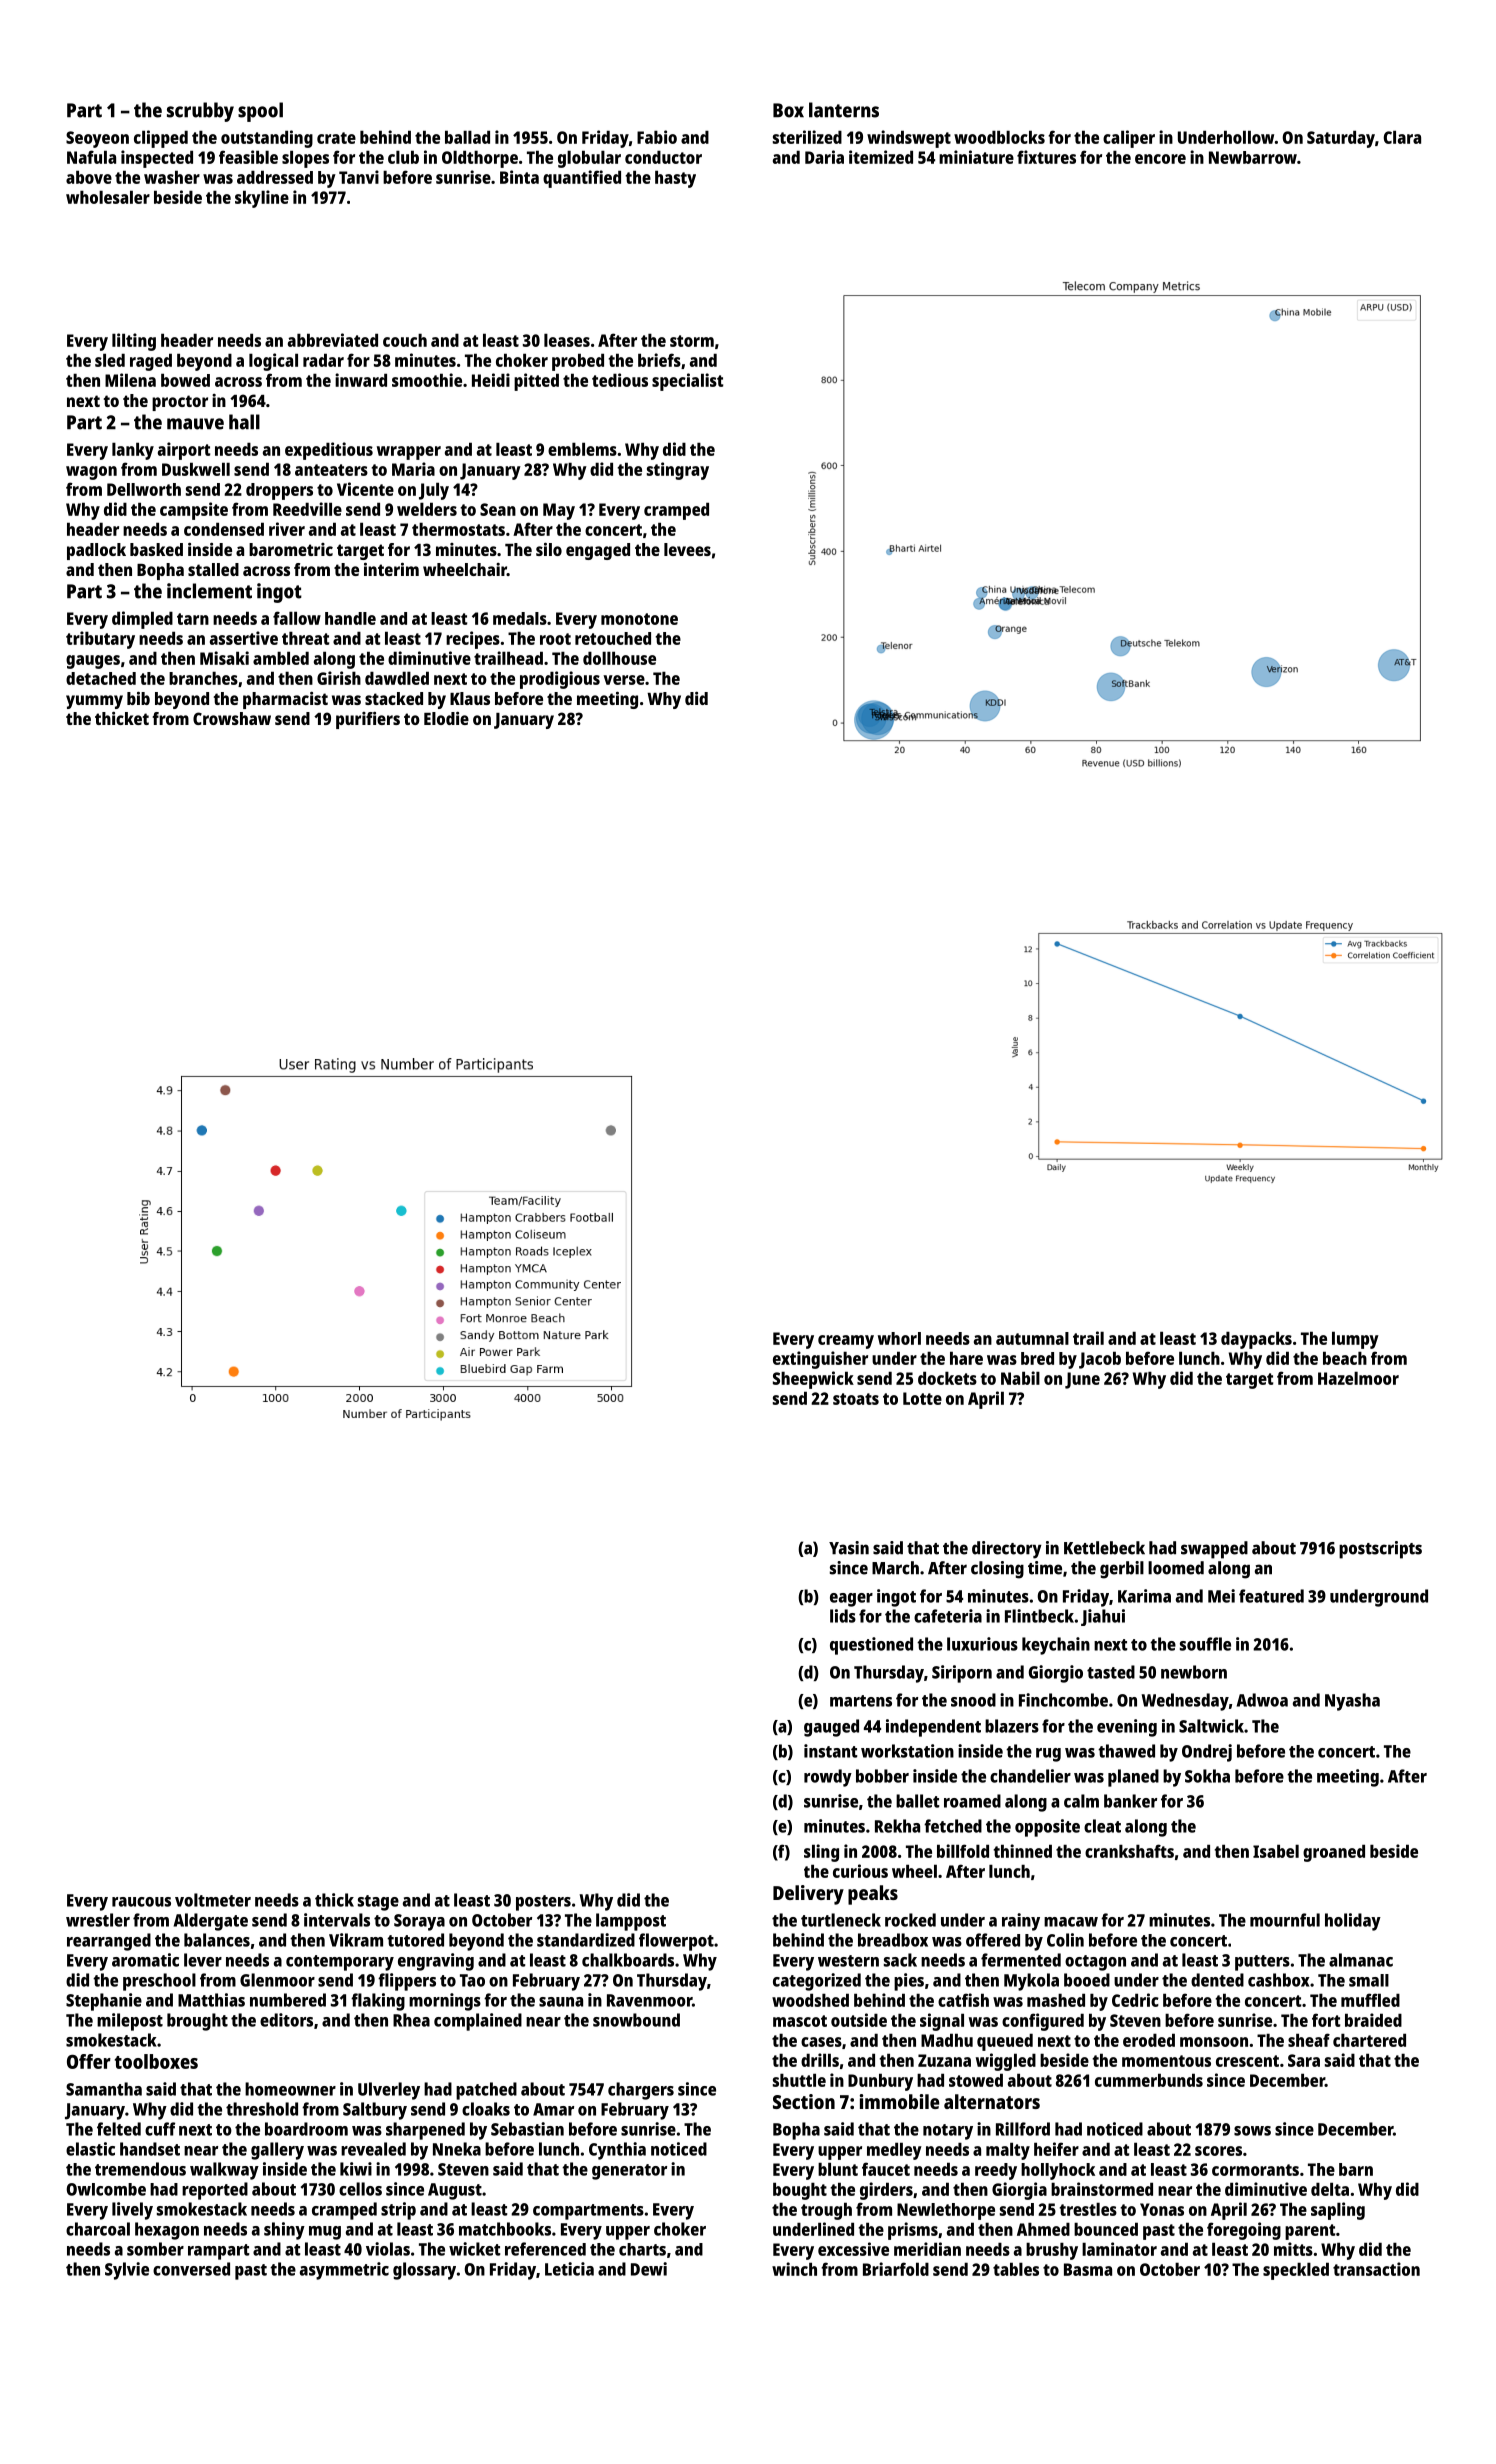 The width and height of the page is (1496, 2464). What do you see at coordinates (200, 112) in the page?
I see `scrubby` at bounding box center [200, 112].
